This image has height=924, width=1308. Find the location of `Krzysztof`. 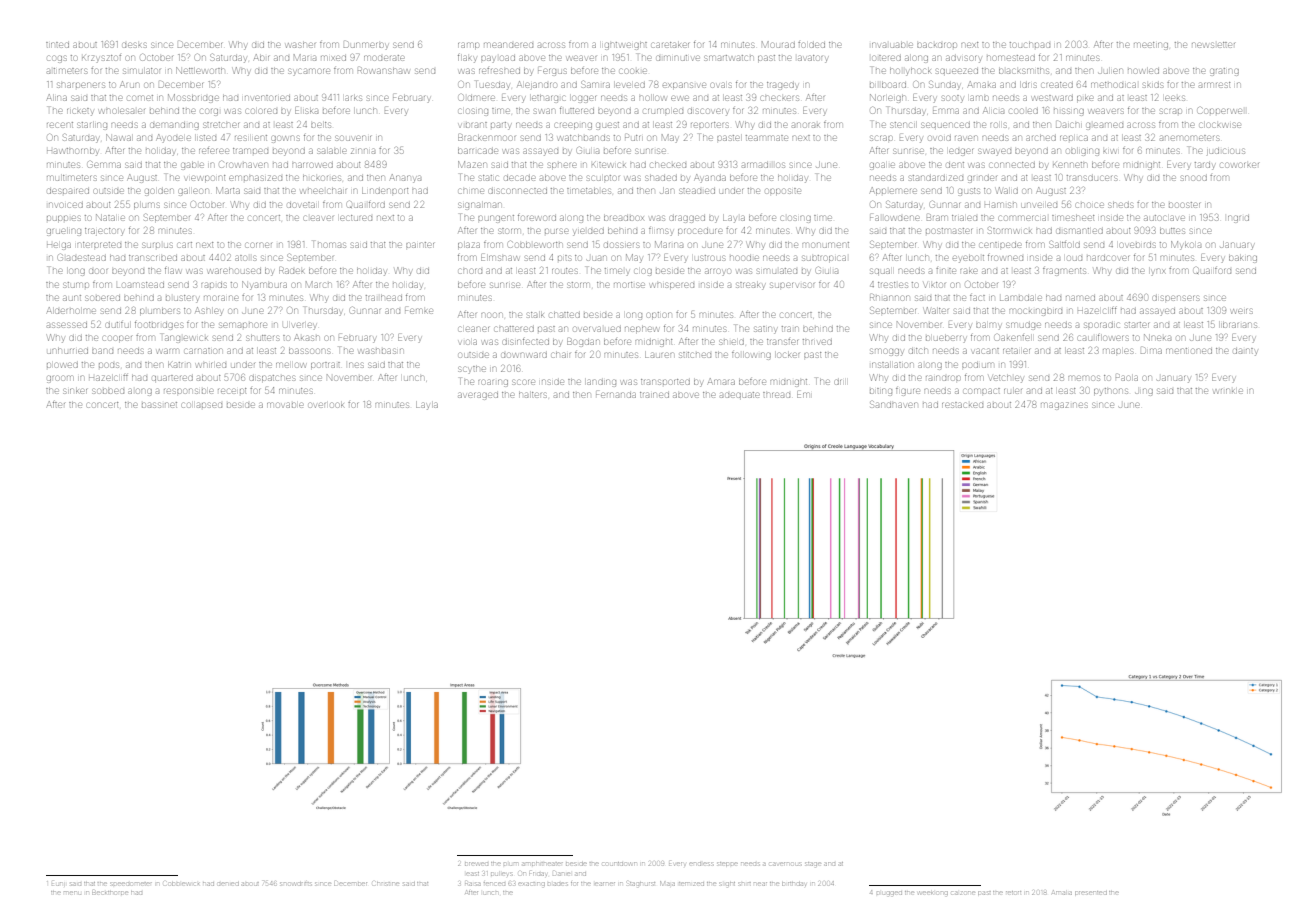

Krzysztof is located at coordinates (101, 59).
